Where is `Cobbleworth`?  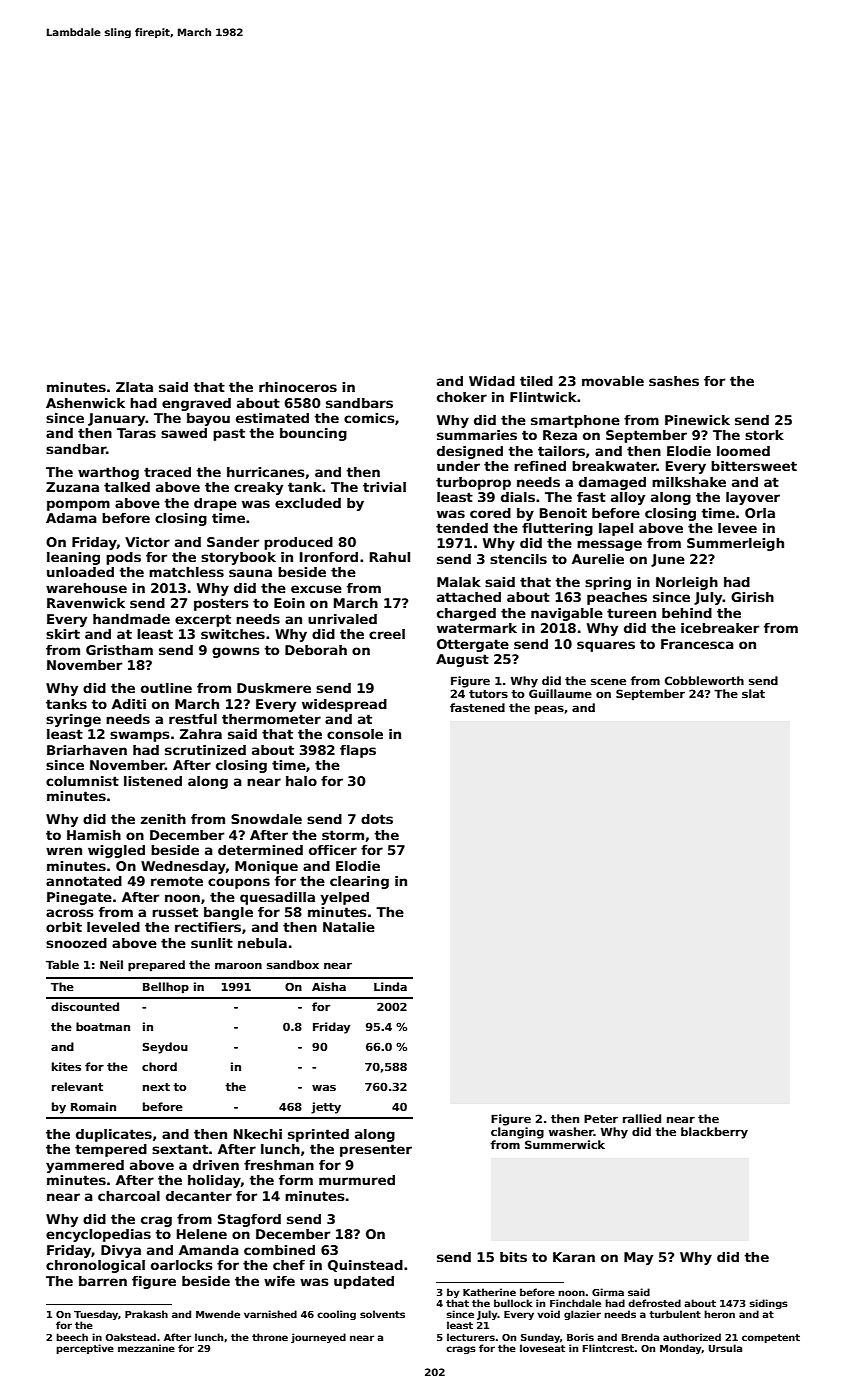 Cobbleworth is located at coordinates (704, 680).
